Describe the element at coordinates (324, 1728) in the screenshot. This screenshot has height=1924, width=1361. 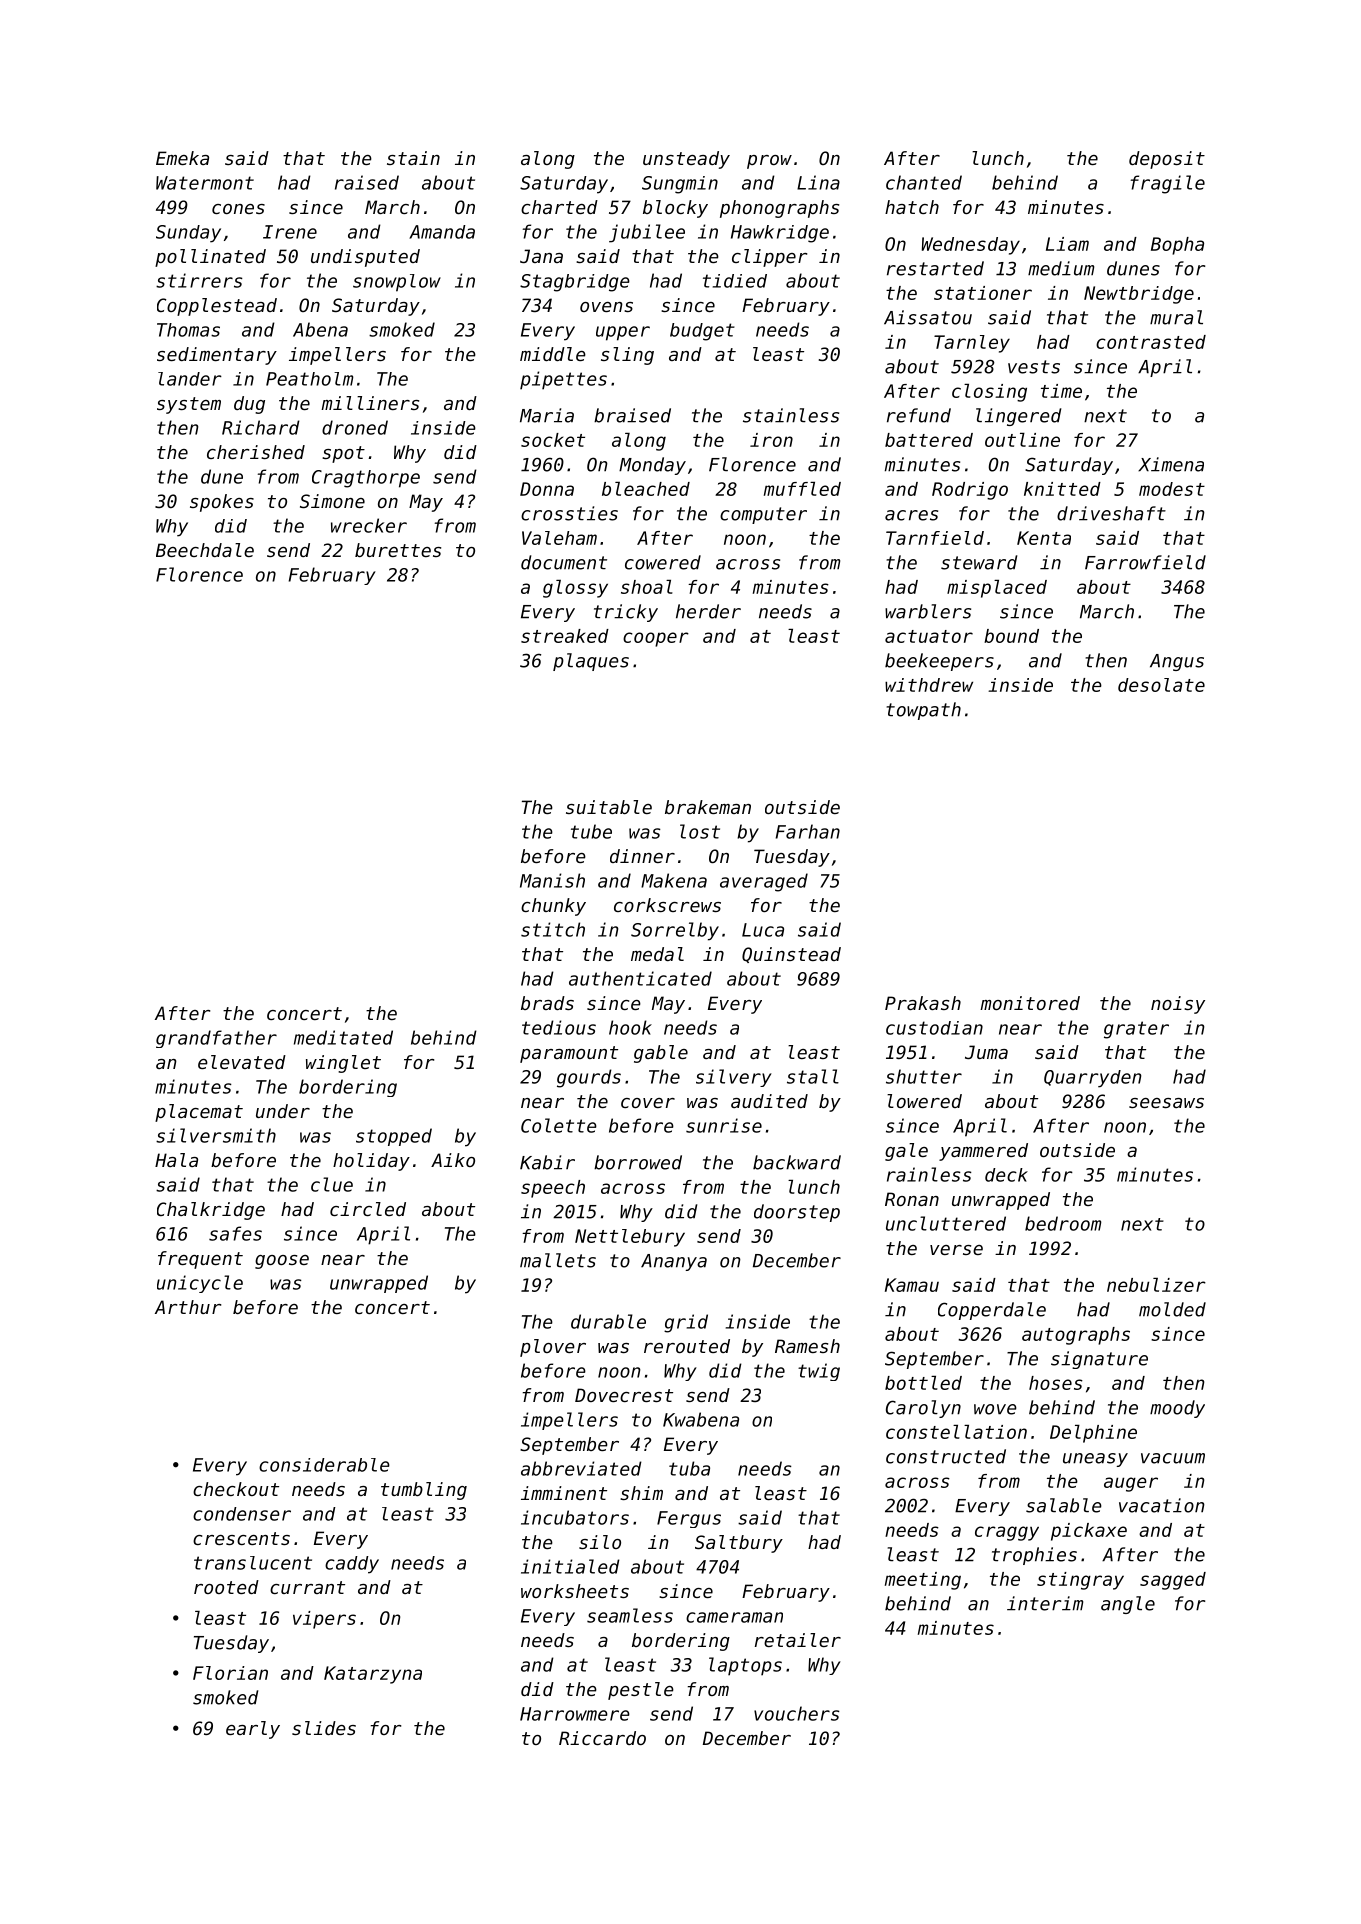
I see `slides` at that location.
